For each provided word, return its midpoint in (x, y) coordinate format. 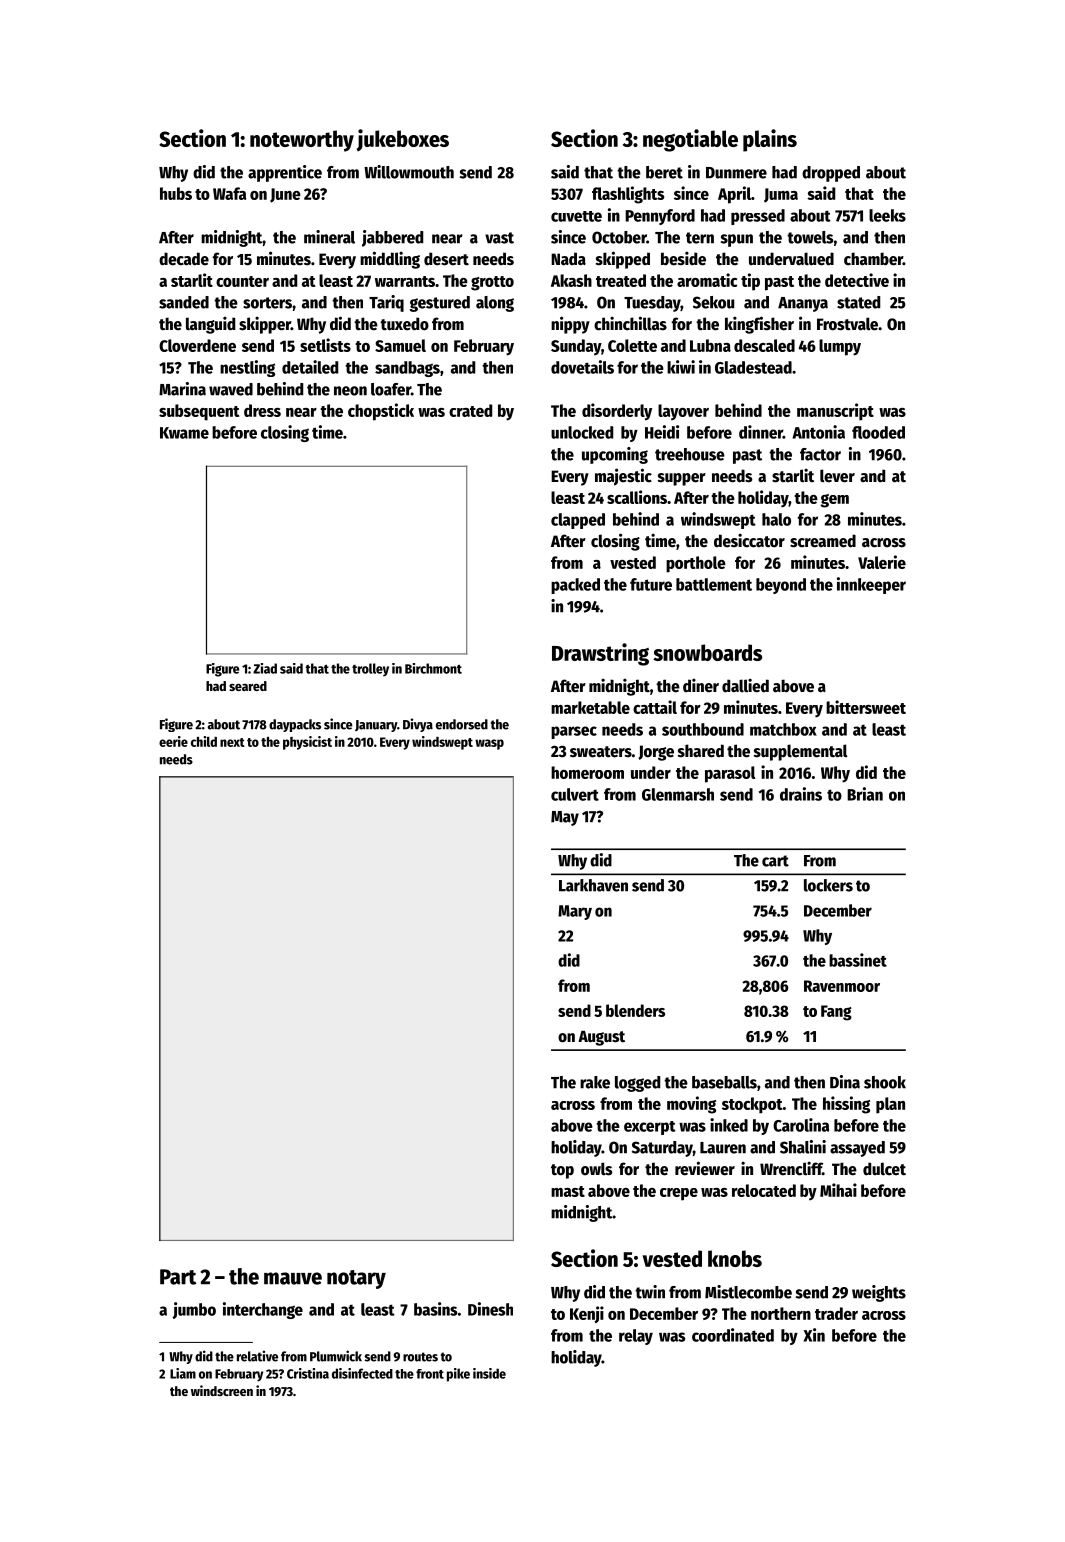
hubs (176, 193)
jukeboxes (403, 140)
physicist (307, 743)
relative (257, 1356)
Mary (575, 912)
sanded (184, 302)
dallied (745, 685)
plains (770, 140)
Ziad (265, 668)
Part (178, 1277)
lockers (828, 885)
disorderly (617, 412)
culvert (575, 794)
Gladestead (753, 367)
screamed (823, 541)
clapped (578, 521)
